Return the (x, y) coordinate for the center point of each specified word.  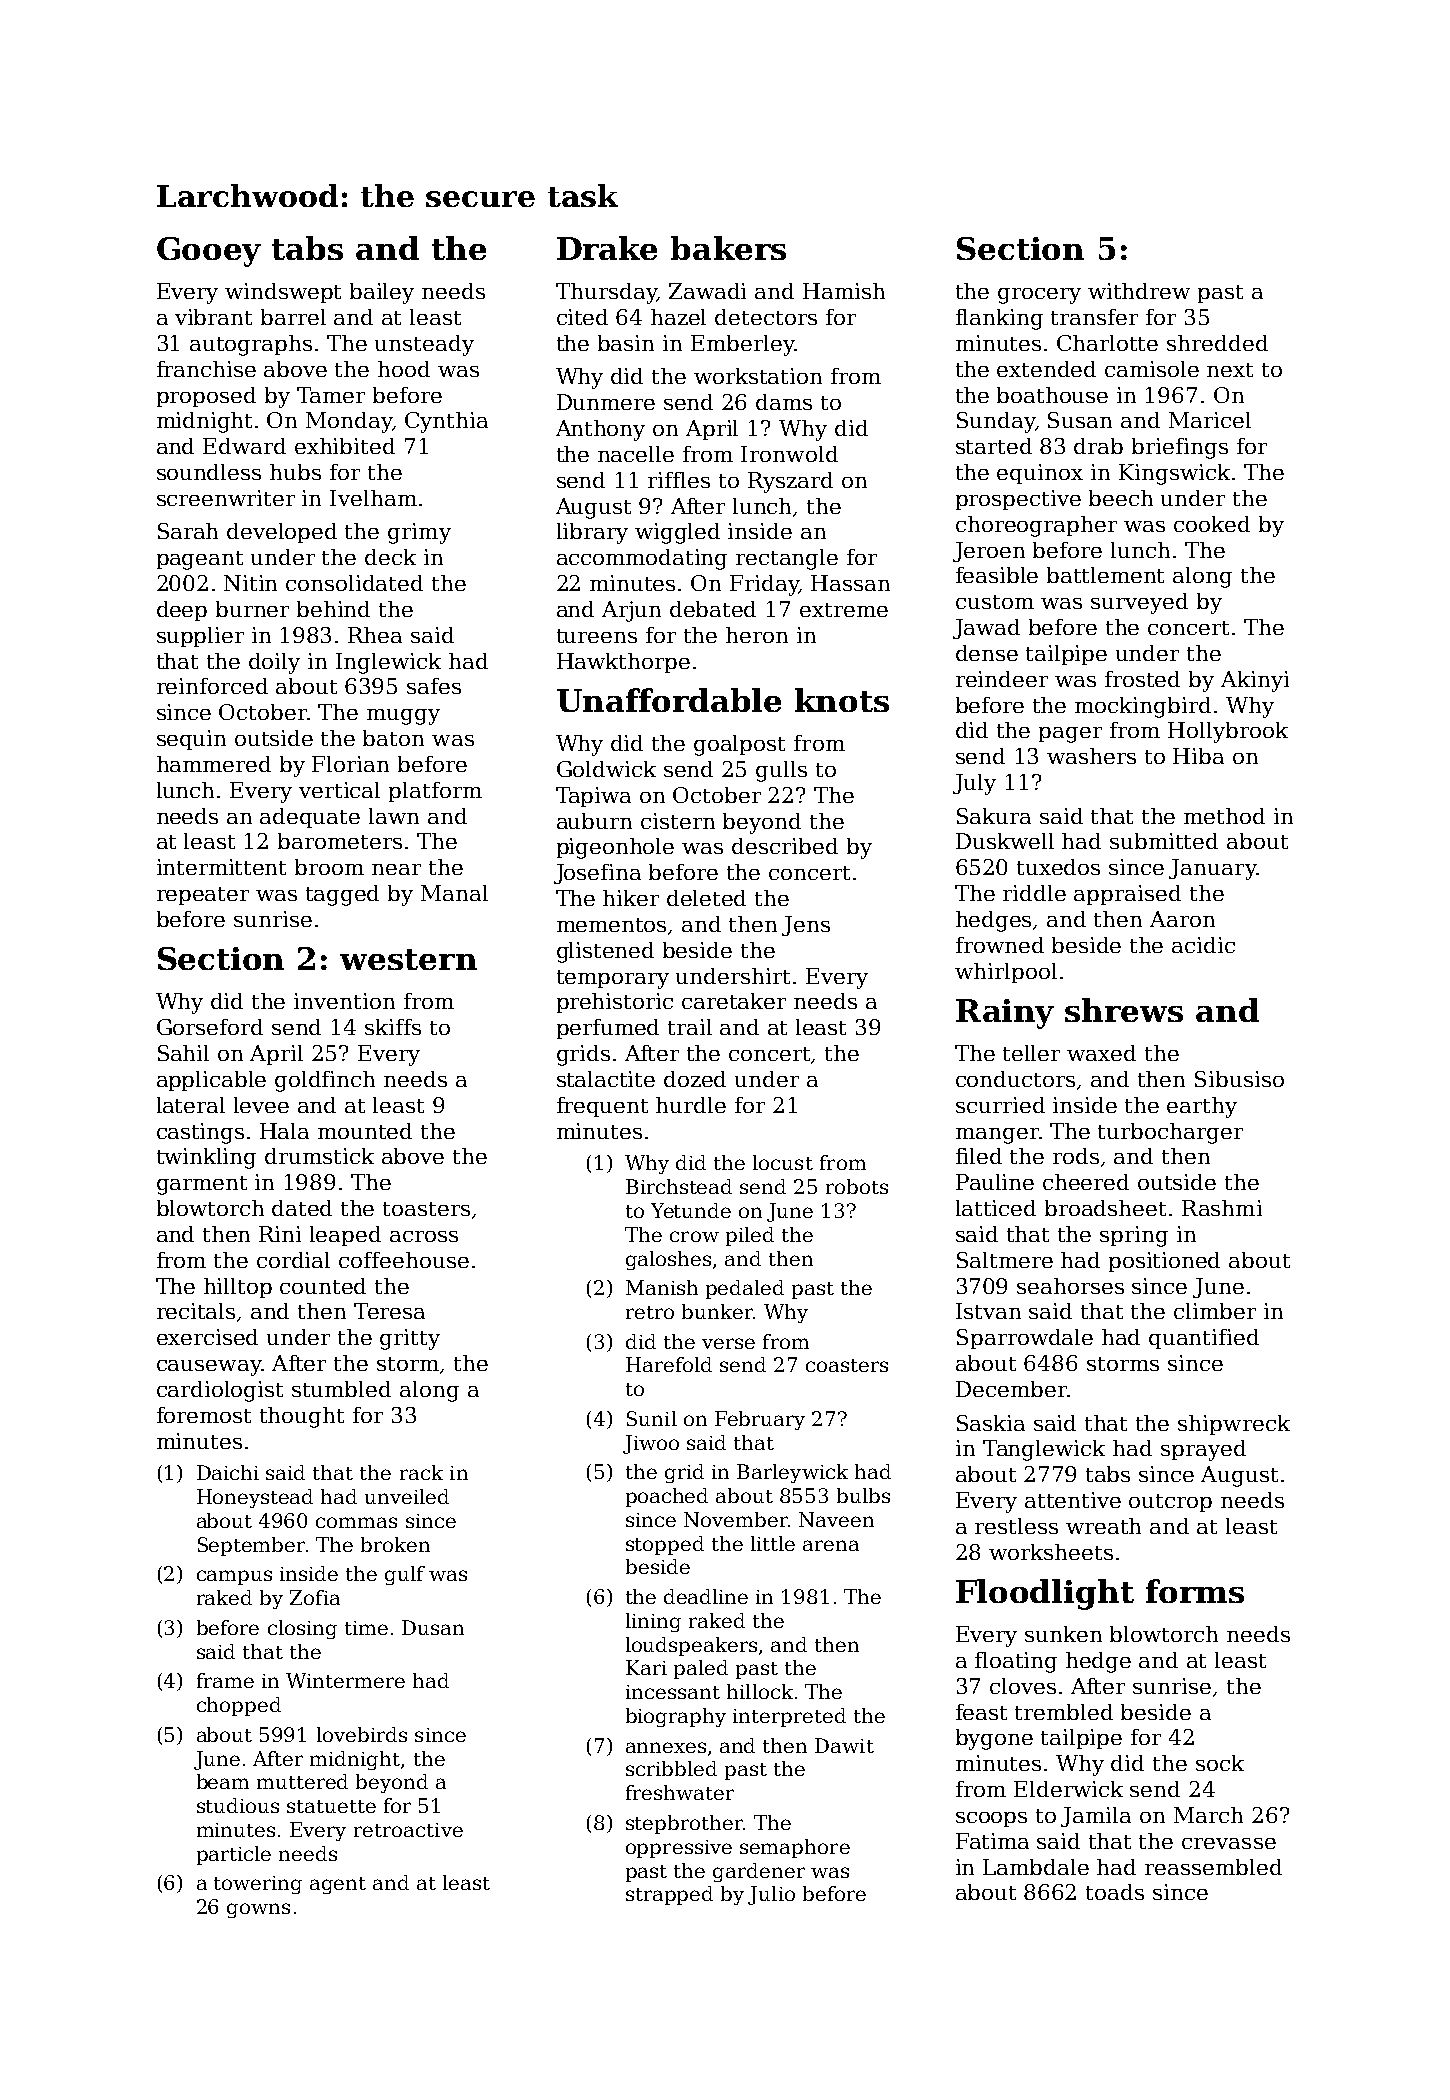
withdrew (1139, 291)
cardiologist (220, 1391)
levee (261, 1105)
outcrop (1170, 1503)
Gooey (209, 252)
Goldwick (606, 769)
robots (857, 1186)
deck (390, 557)
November (736, 1519)
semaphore (795, 1848)
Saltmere (1005, 1260)
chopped (239, 1706)
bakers (728, 248)
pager (1070, 735)
